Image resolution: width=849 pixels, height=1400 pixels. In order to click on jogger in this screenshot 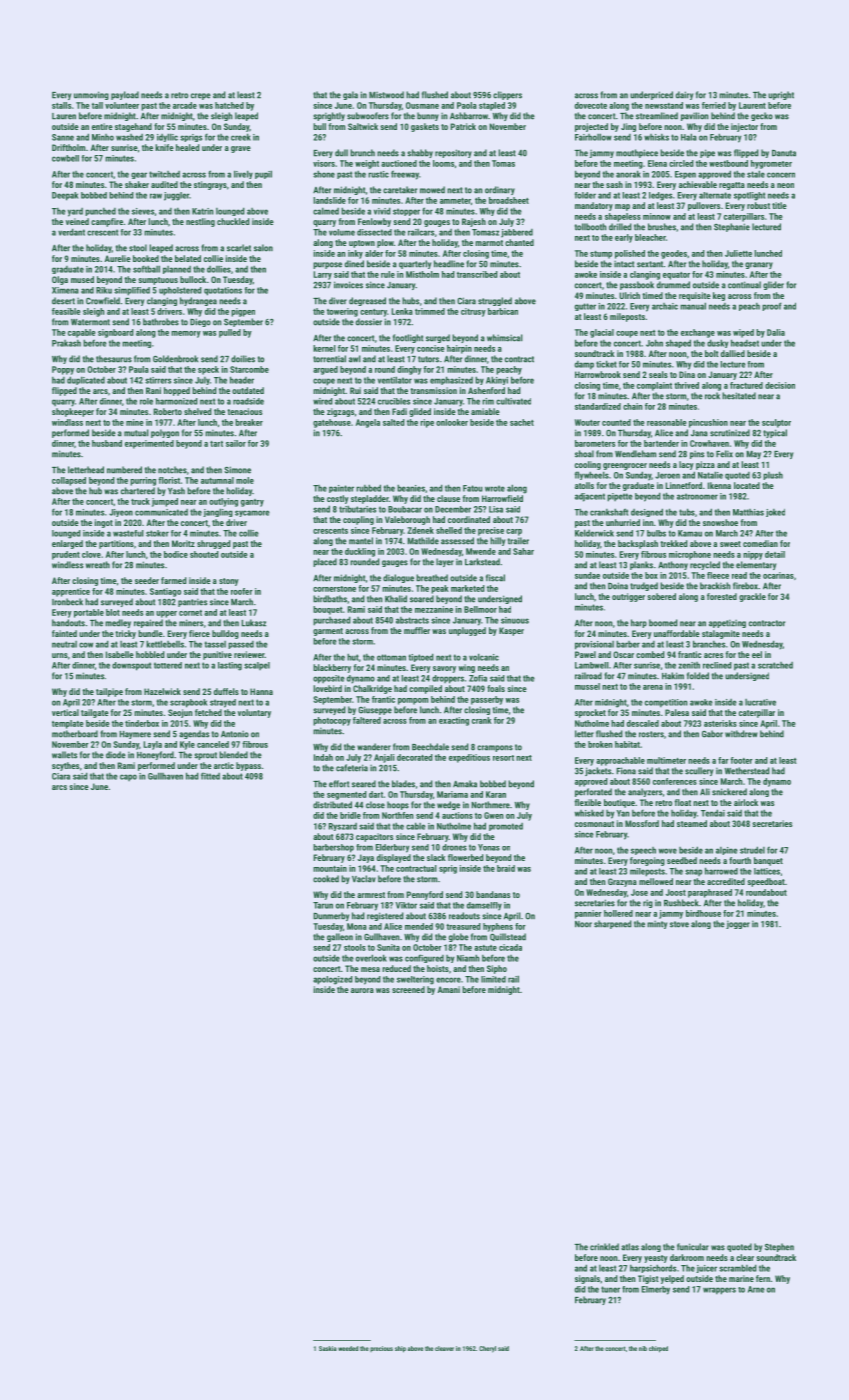, I will do `click(738, 924)`.
